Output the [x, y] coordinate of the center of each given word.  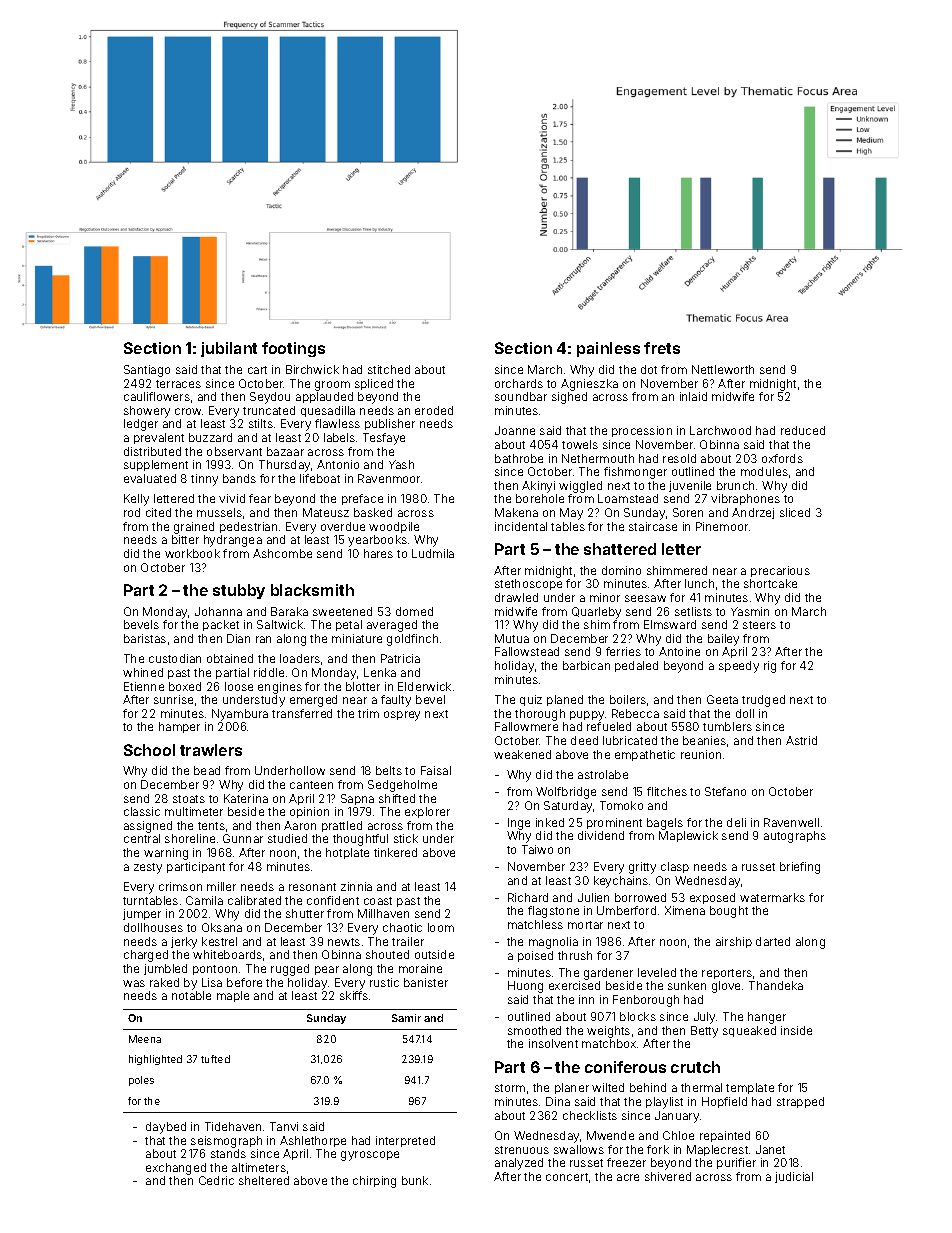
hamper [179, 727]
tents [211, 826]
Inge [519, 824]
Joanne [515, 430]
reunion [701, 754]
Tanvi [284, 1126]
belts [389, 770]
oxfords [782, 458]
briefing [800, 868]
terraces [178, 384]
